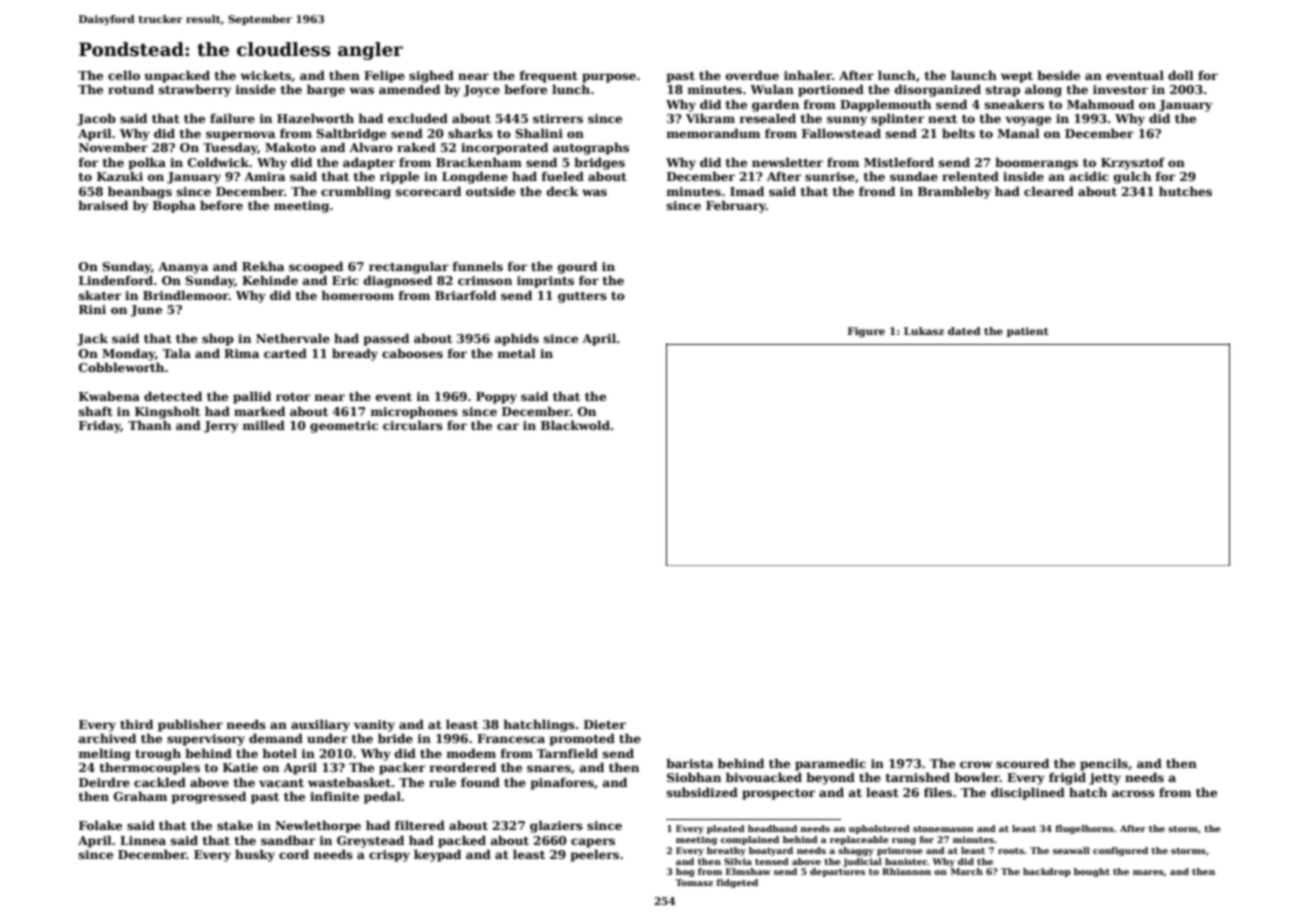 The image size is (1308, 924). What do you see at coordinates (1047, 872) in the screenshot?
I see `backdrop` at bounding box center [1047, 872].
